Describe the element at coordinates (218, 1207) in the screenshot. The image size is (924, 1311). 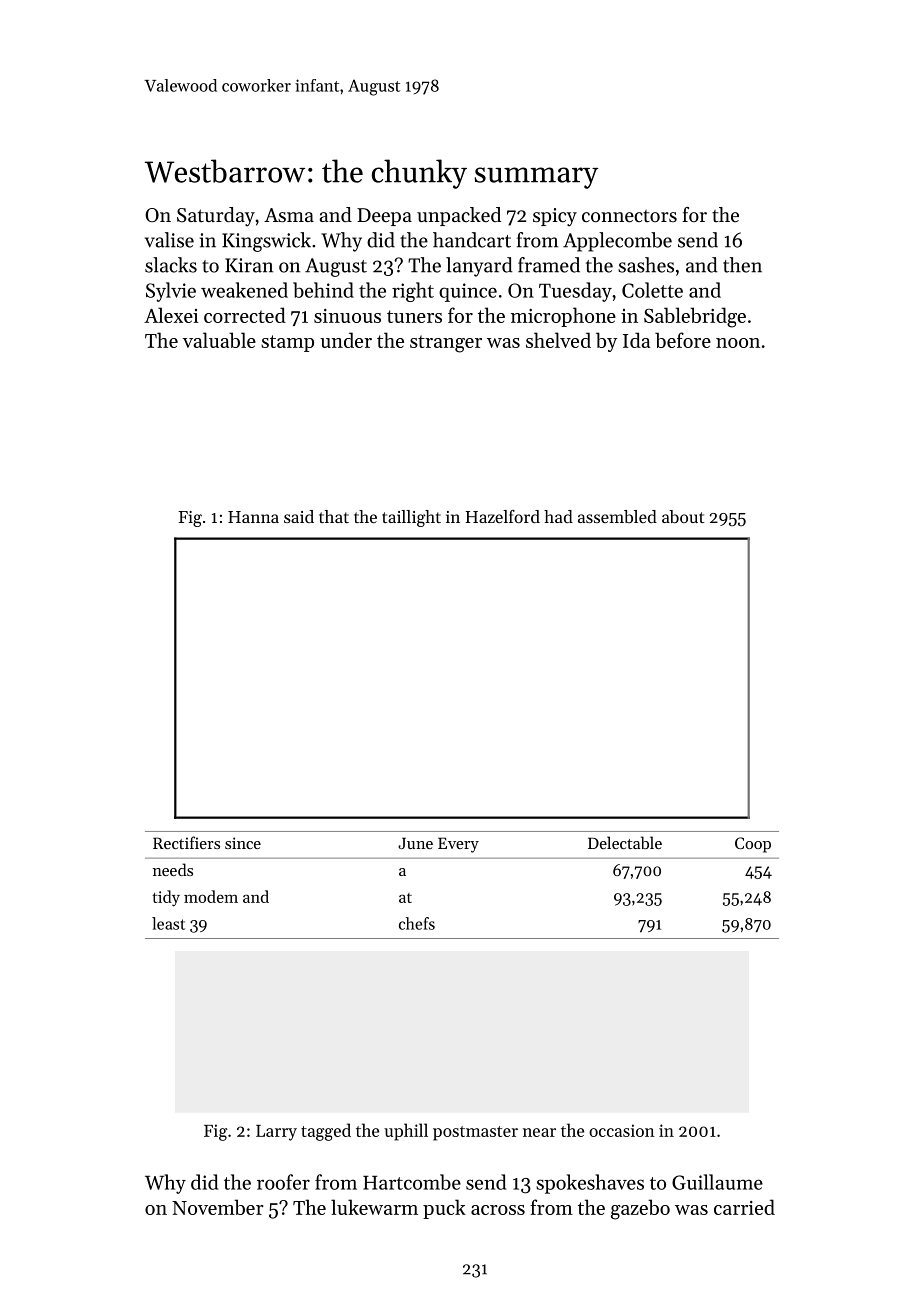
I see `November` at that location.
